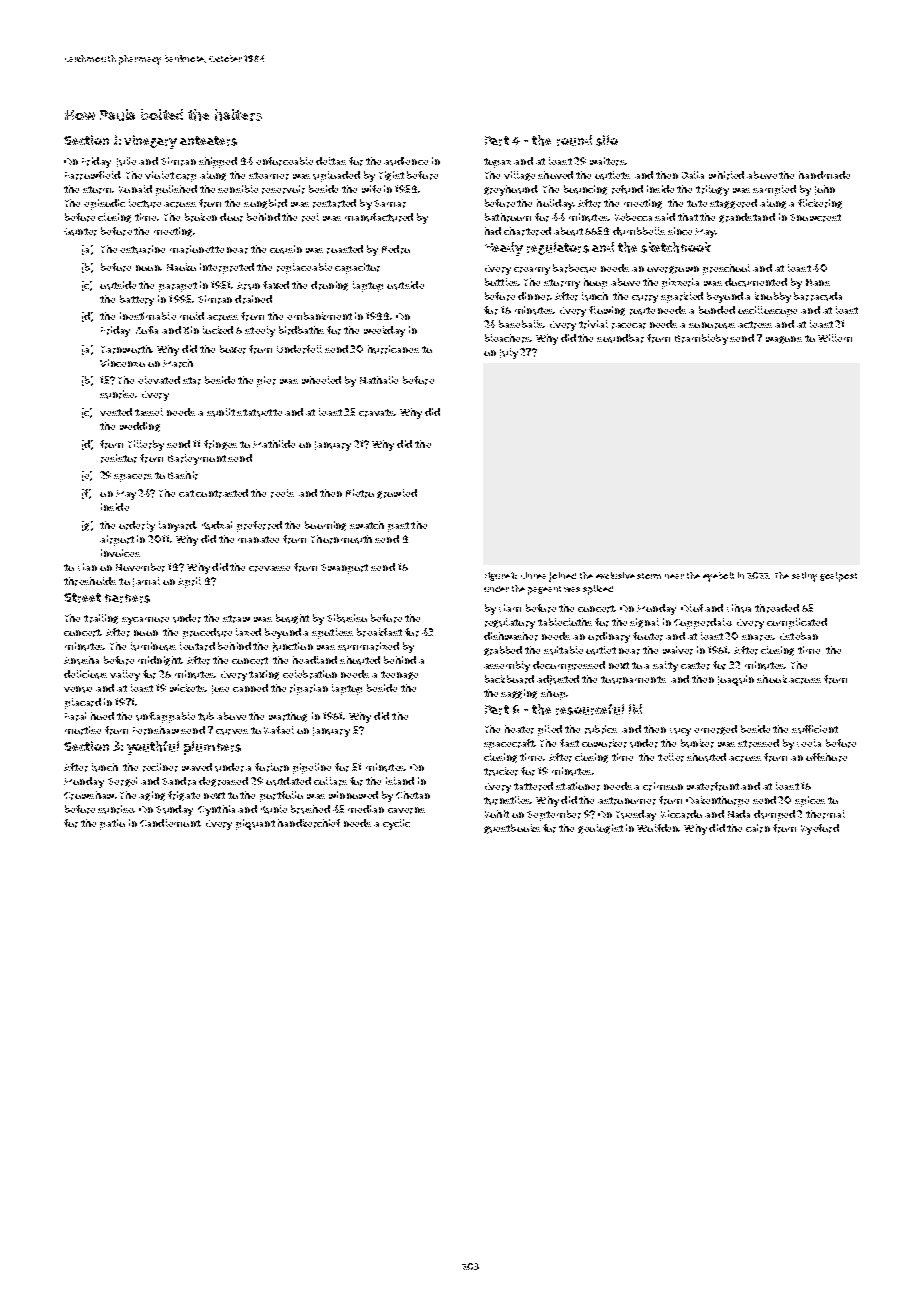 The width and height of the image is (924, 1308). What do you see at coordinates (406, 161) in the image?
I see `audience` at bounding box center [406, 161].
